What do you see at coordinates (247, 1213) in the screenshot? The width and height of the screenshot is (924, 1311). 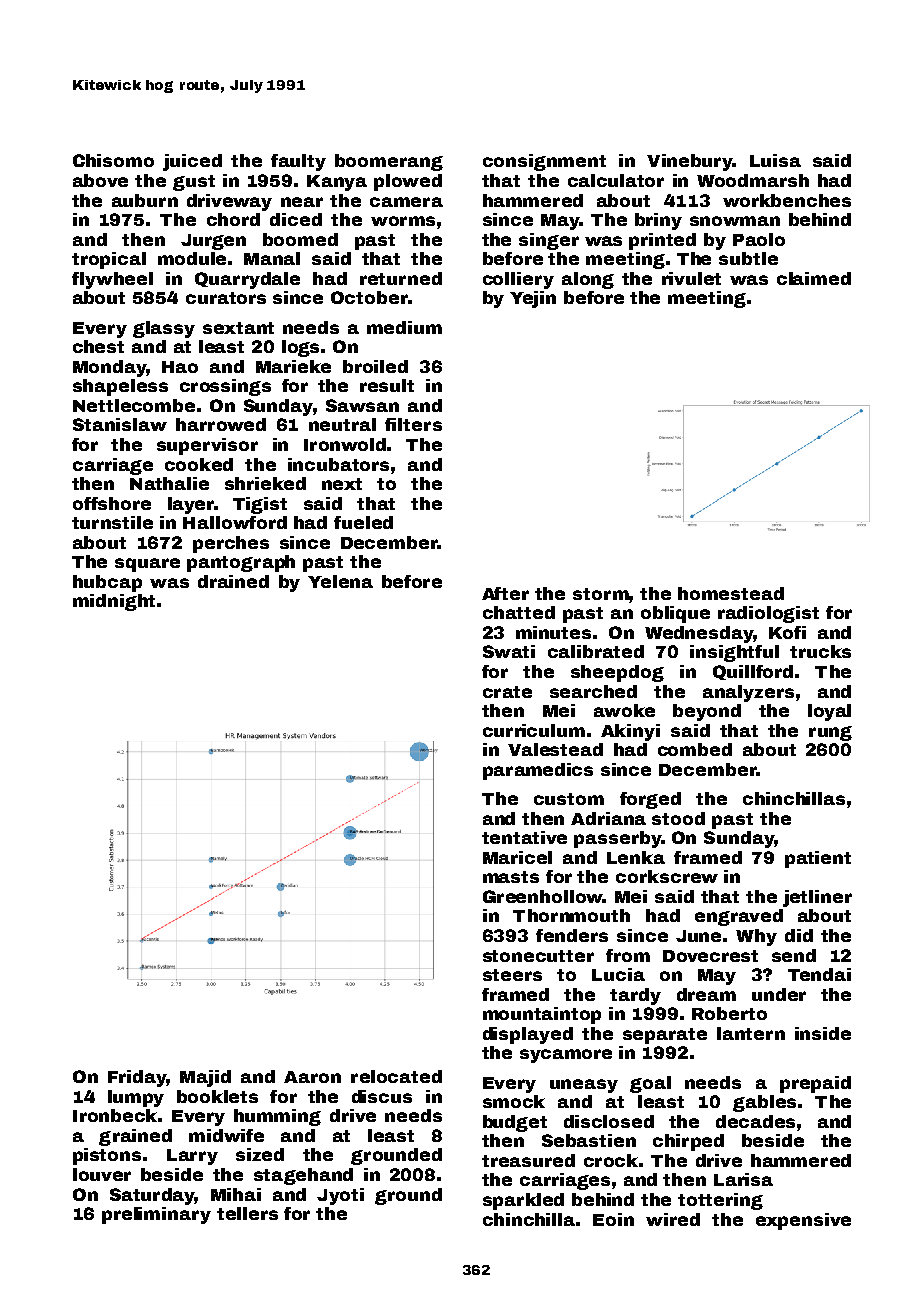 I see `tellers` at bounding box center [247, 1213].
